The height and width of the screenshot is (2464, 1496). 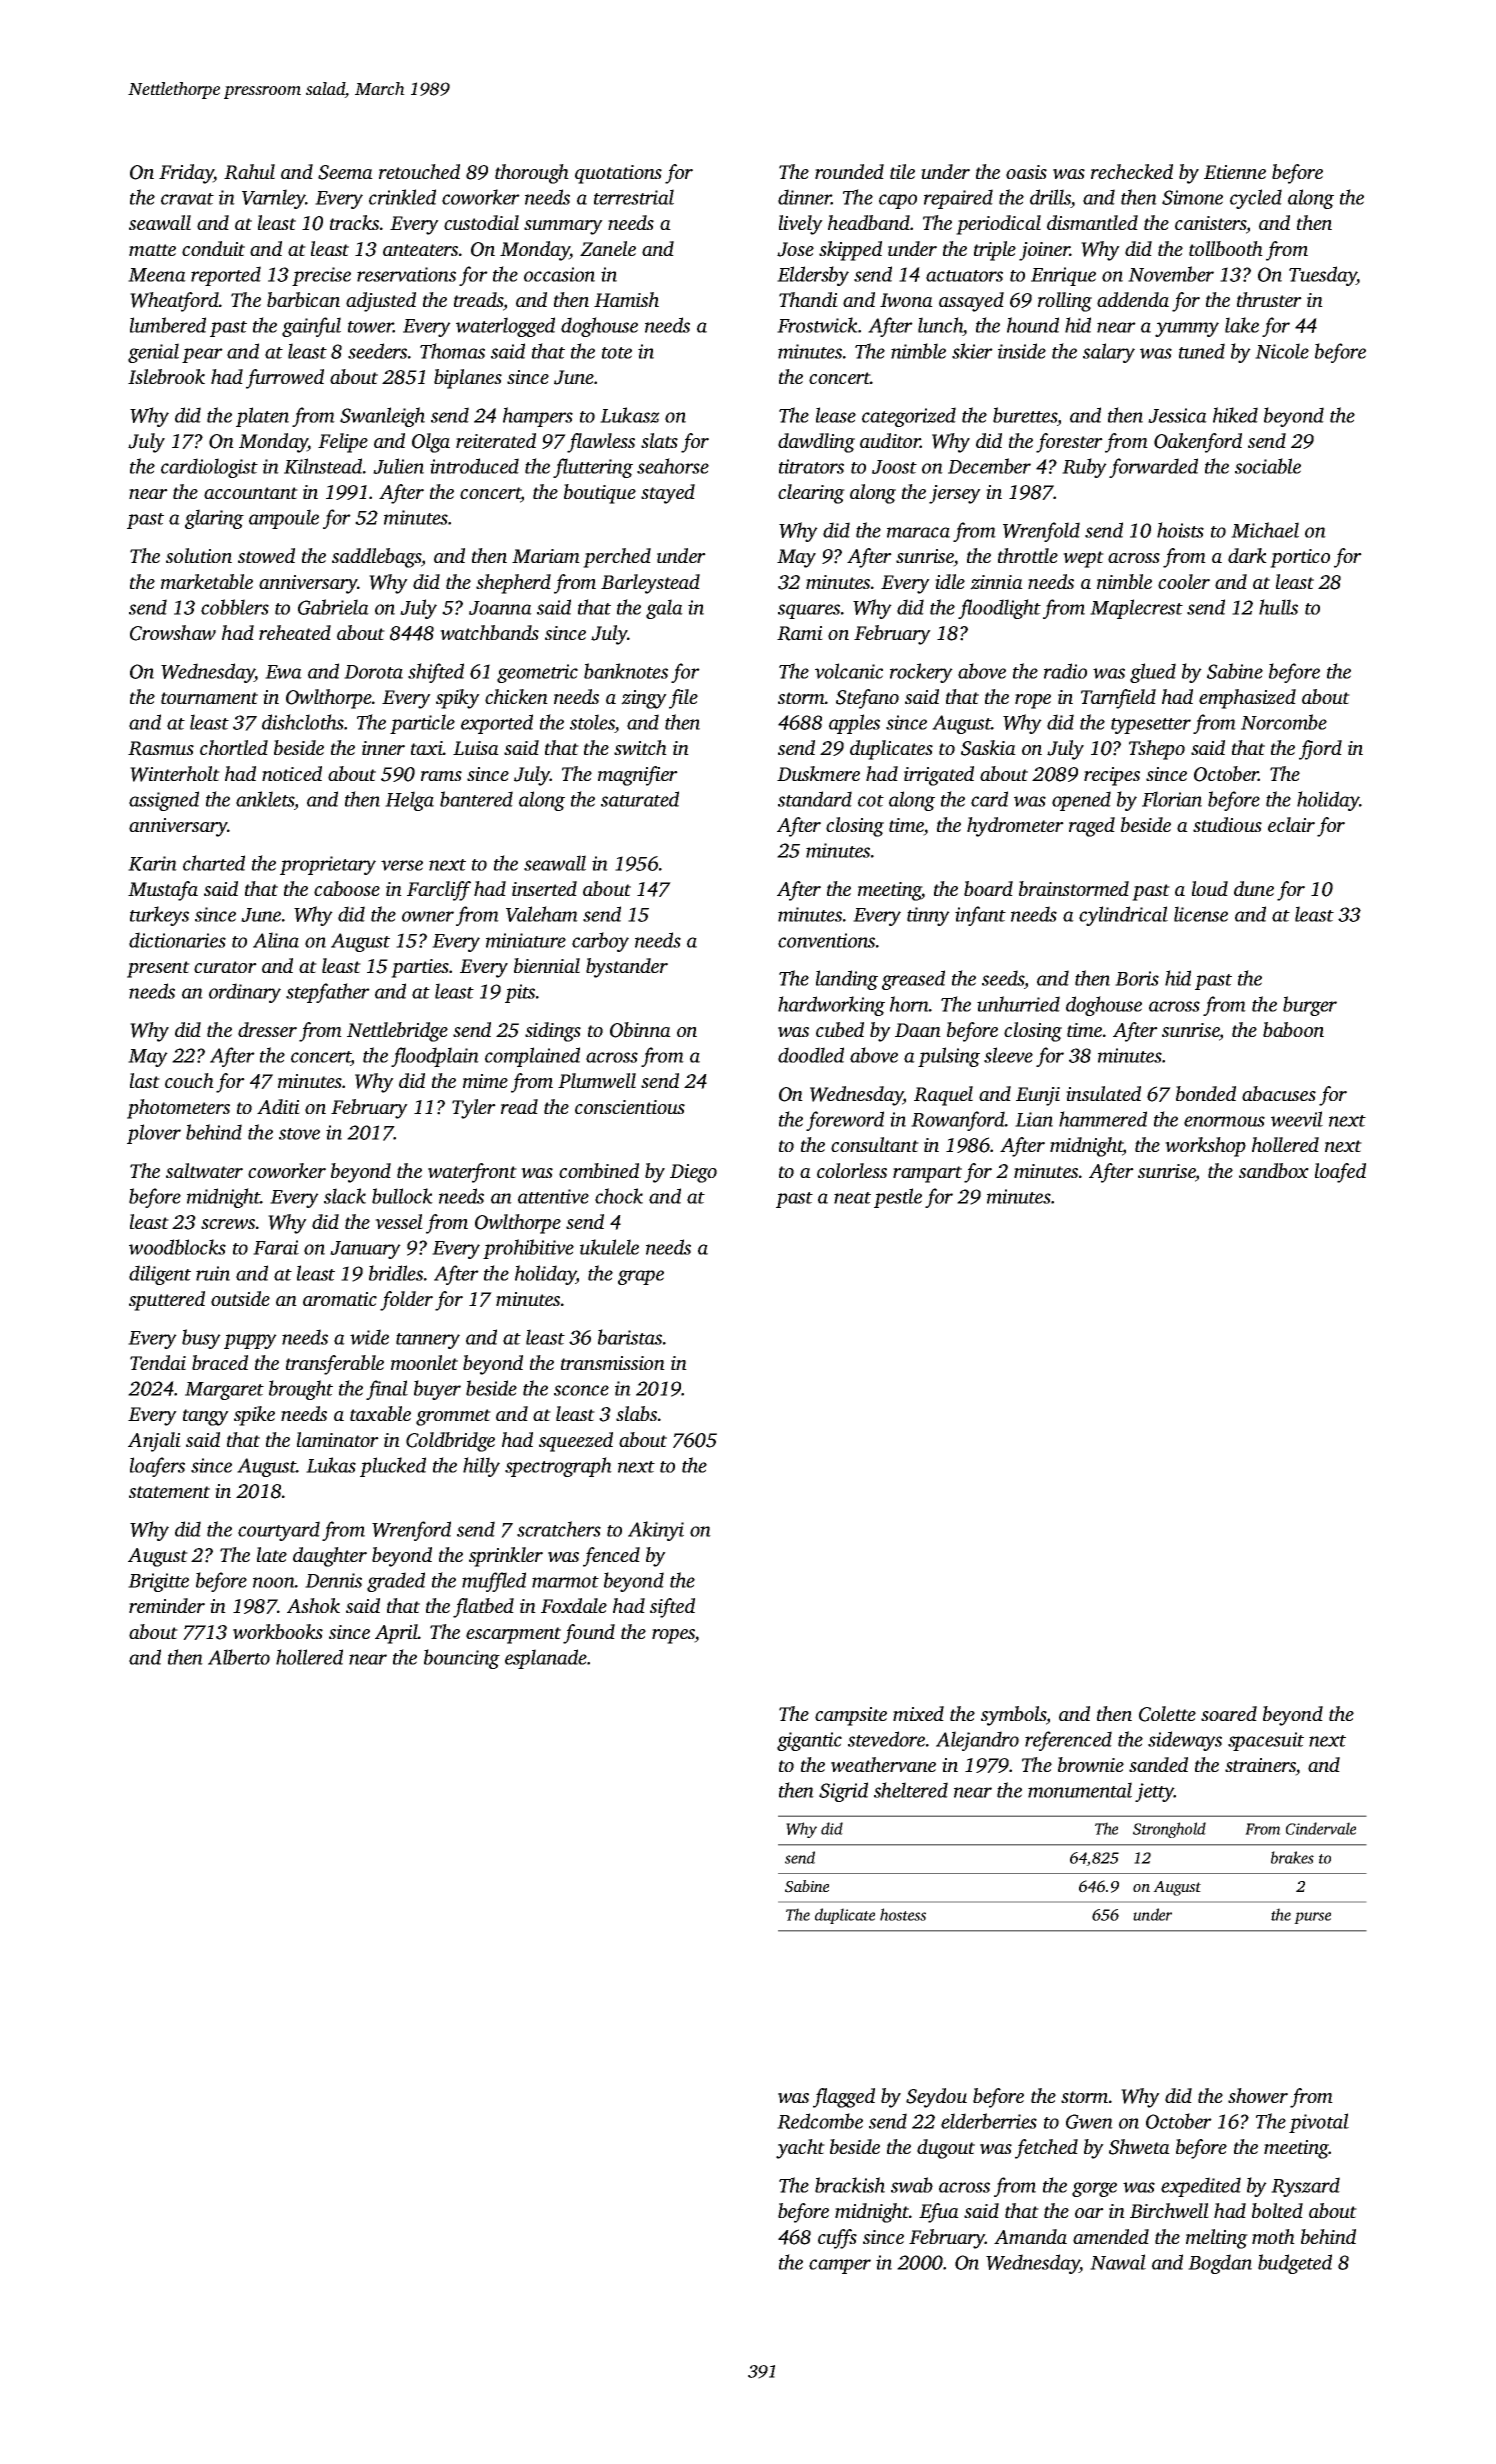 What do you see at coordinates (1081, 801) in the screenshot?
I see `opened` at bounding box center [1081, 801].
